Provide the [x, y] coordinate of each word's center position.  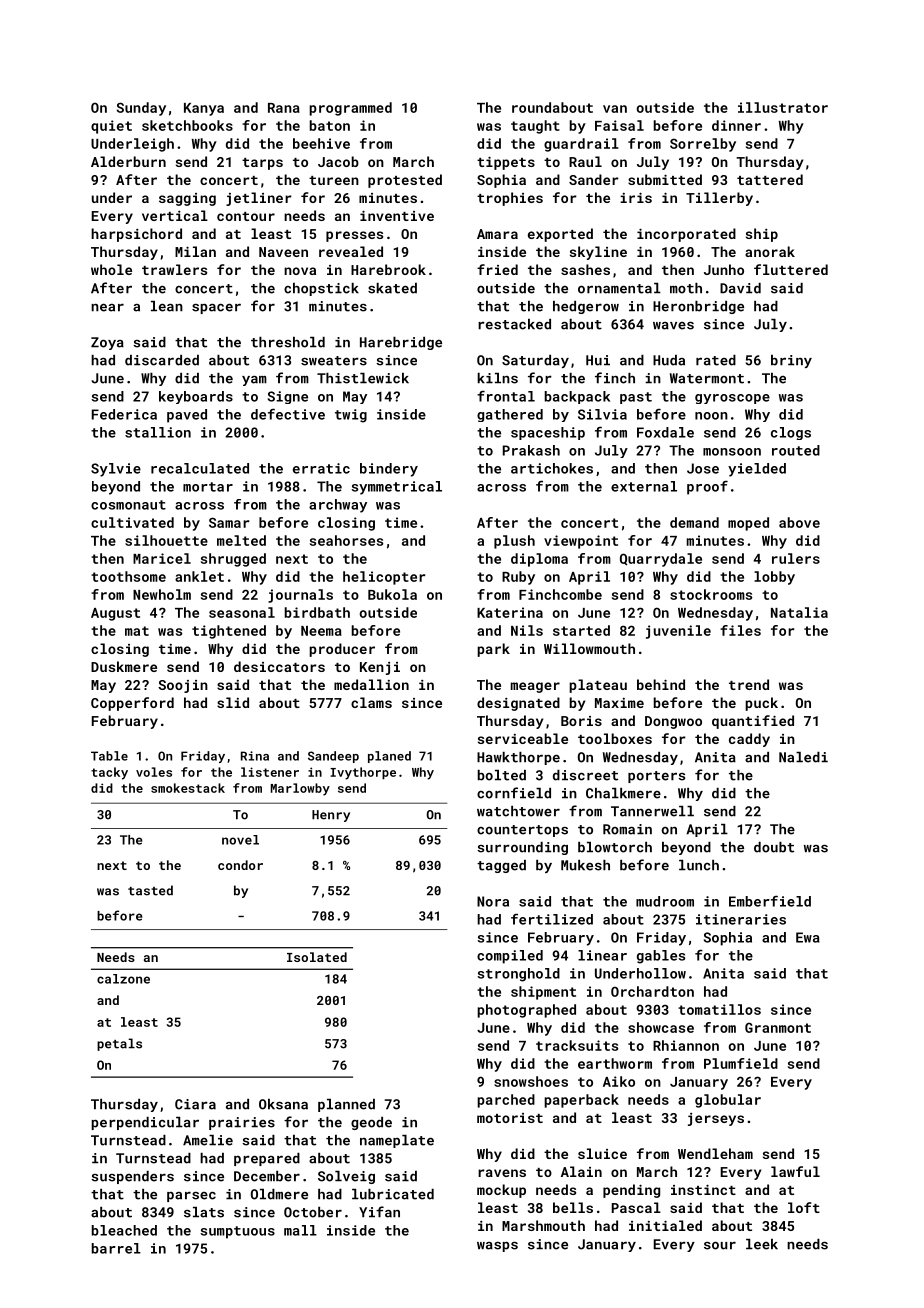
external [644, 486]
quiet [111, 127]
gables [661, 957]
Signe [288, 397]
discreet [585, 775]
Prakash [531, 450]
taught [535, 127]
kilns [497, 378]
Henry [331, 816]
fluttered [791, 269]
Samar [229, 522]
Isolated [317, 957]
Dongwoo [673, 722]
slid [233, 702]
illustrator [783, 107]
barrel [116, 1248]
